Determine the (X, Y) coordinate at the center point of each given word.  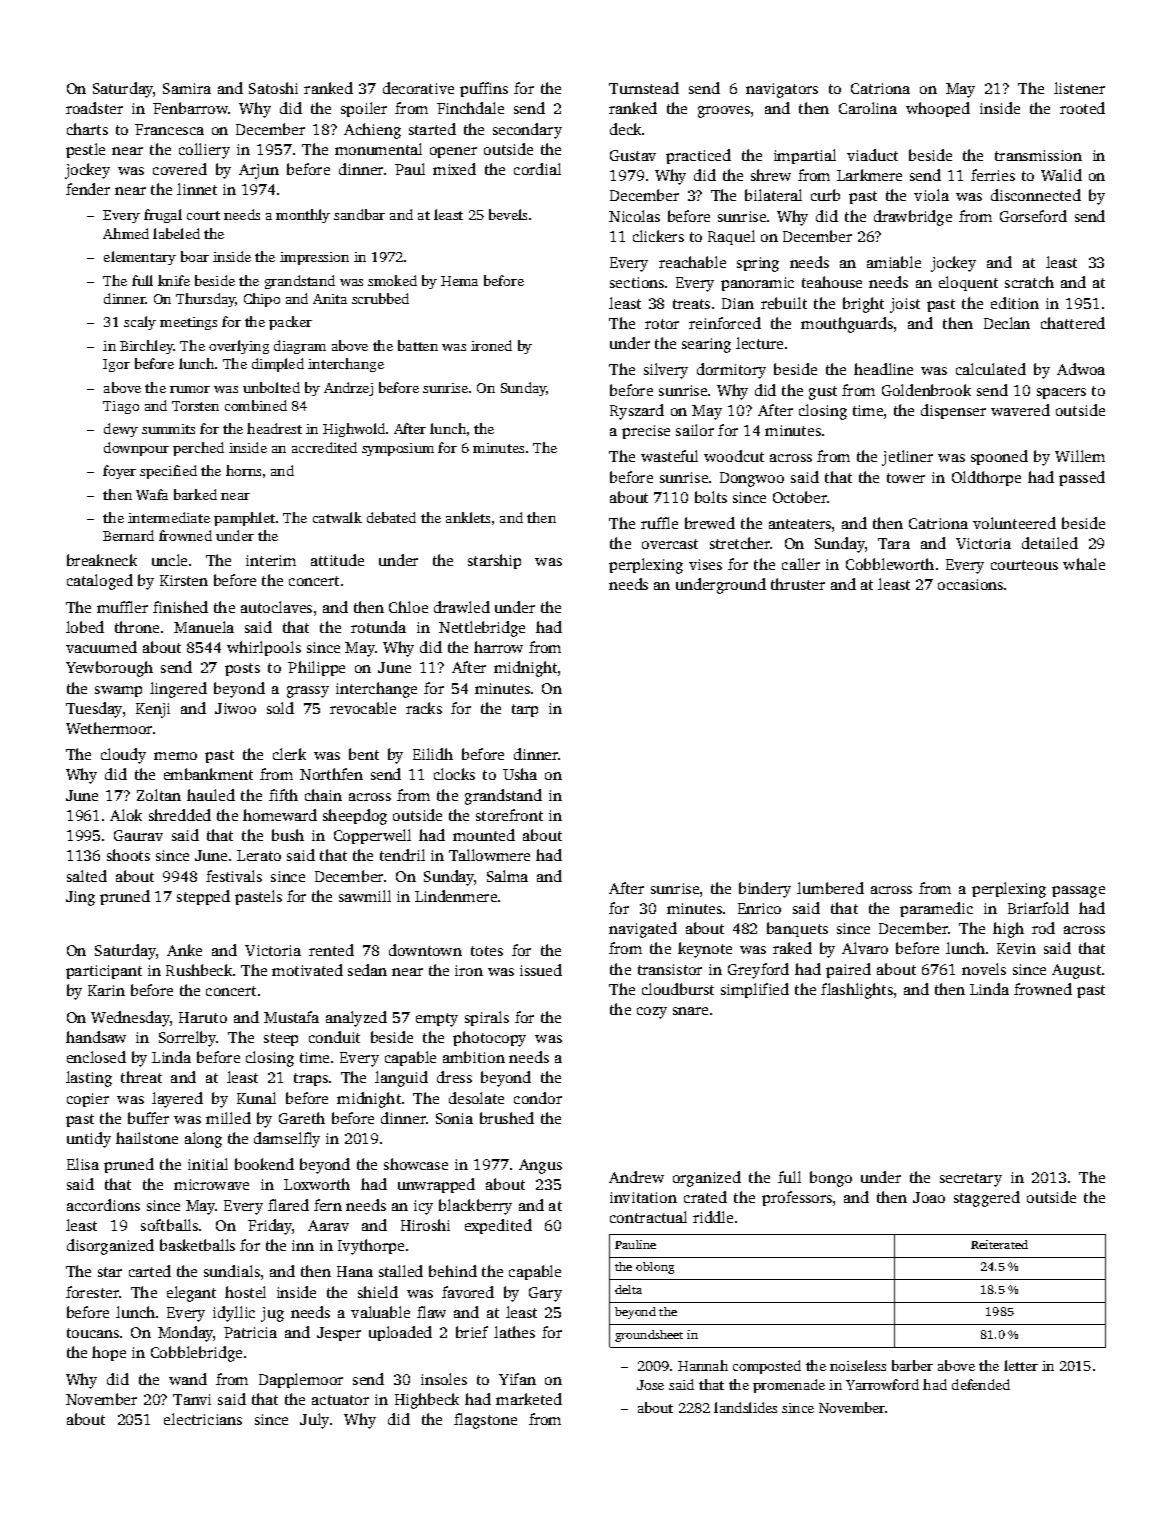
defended (981, 1384)
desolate (476, 1098)
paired (848, 970)
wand (188, 1379)
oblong (655, 1268)
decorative (418, 88)
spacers (1061, 393)
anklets (468, 517)
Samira (187, 88)
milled (228, 1118)
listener (1079, 88)
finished (180, 607)
